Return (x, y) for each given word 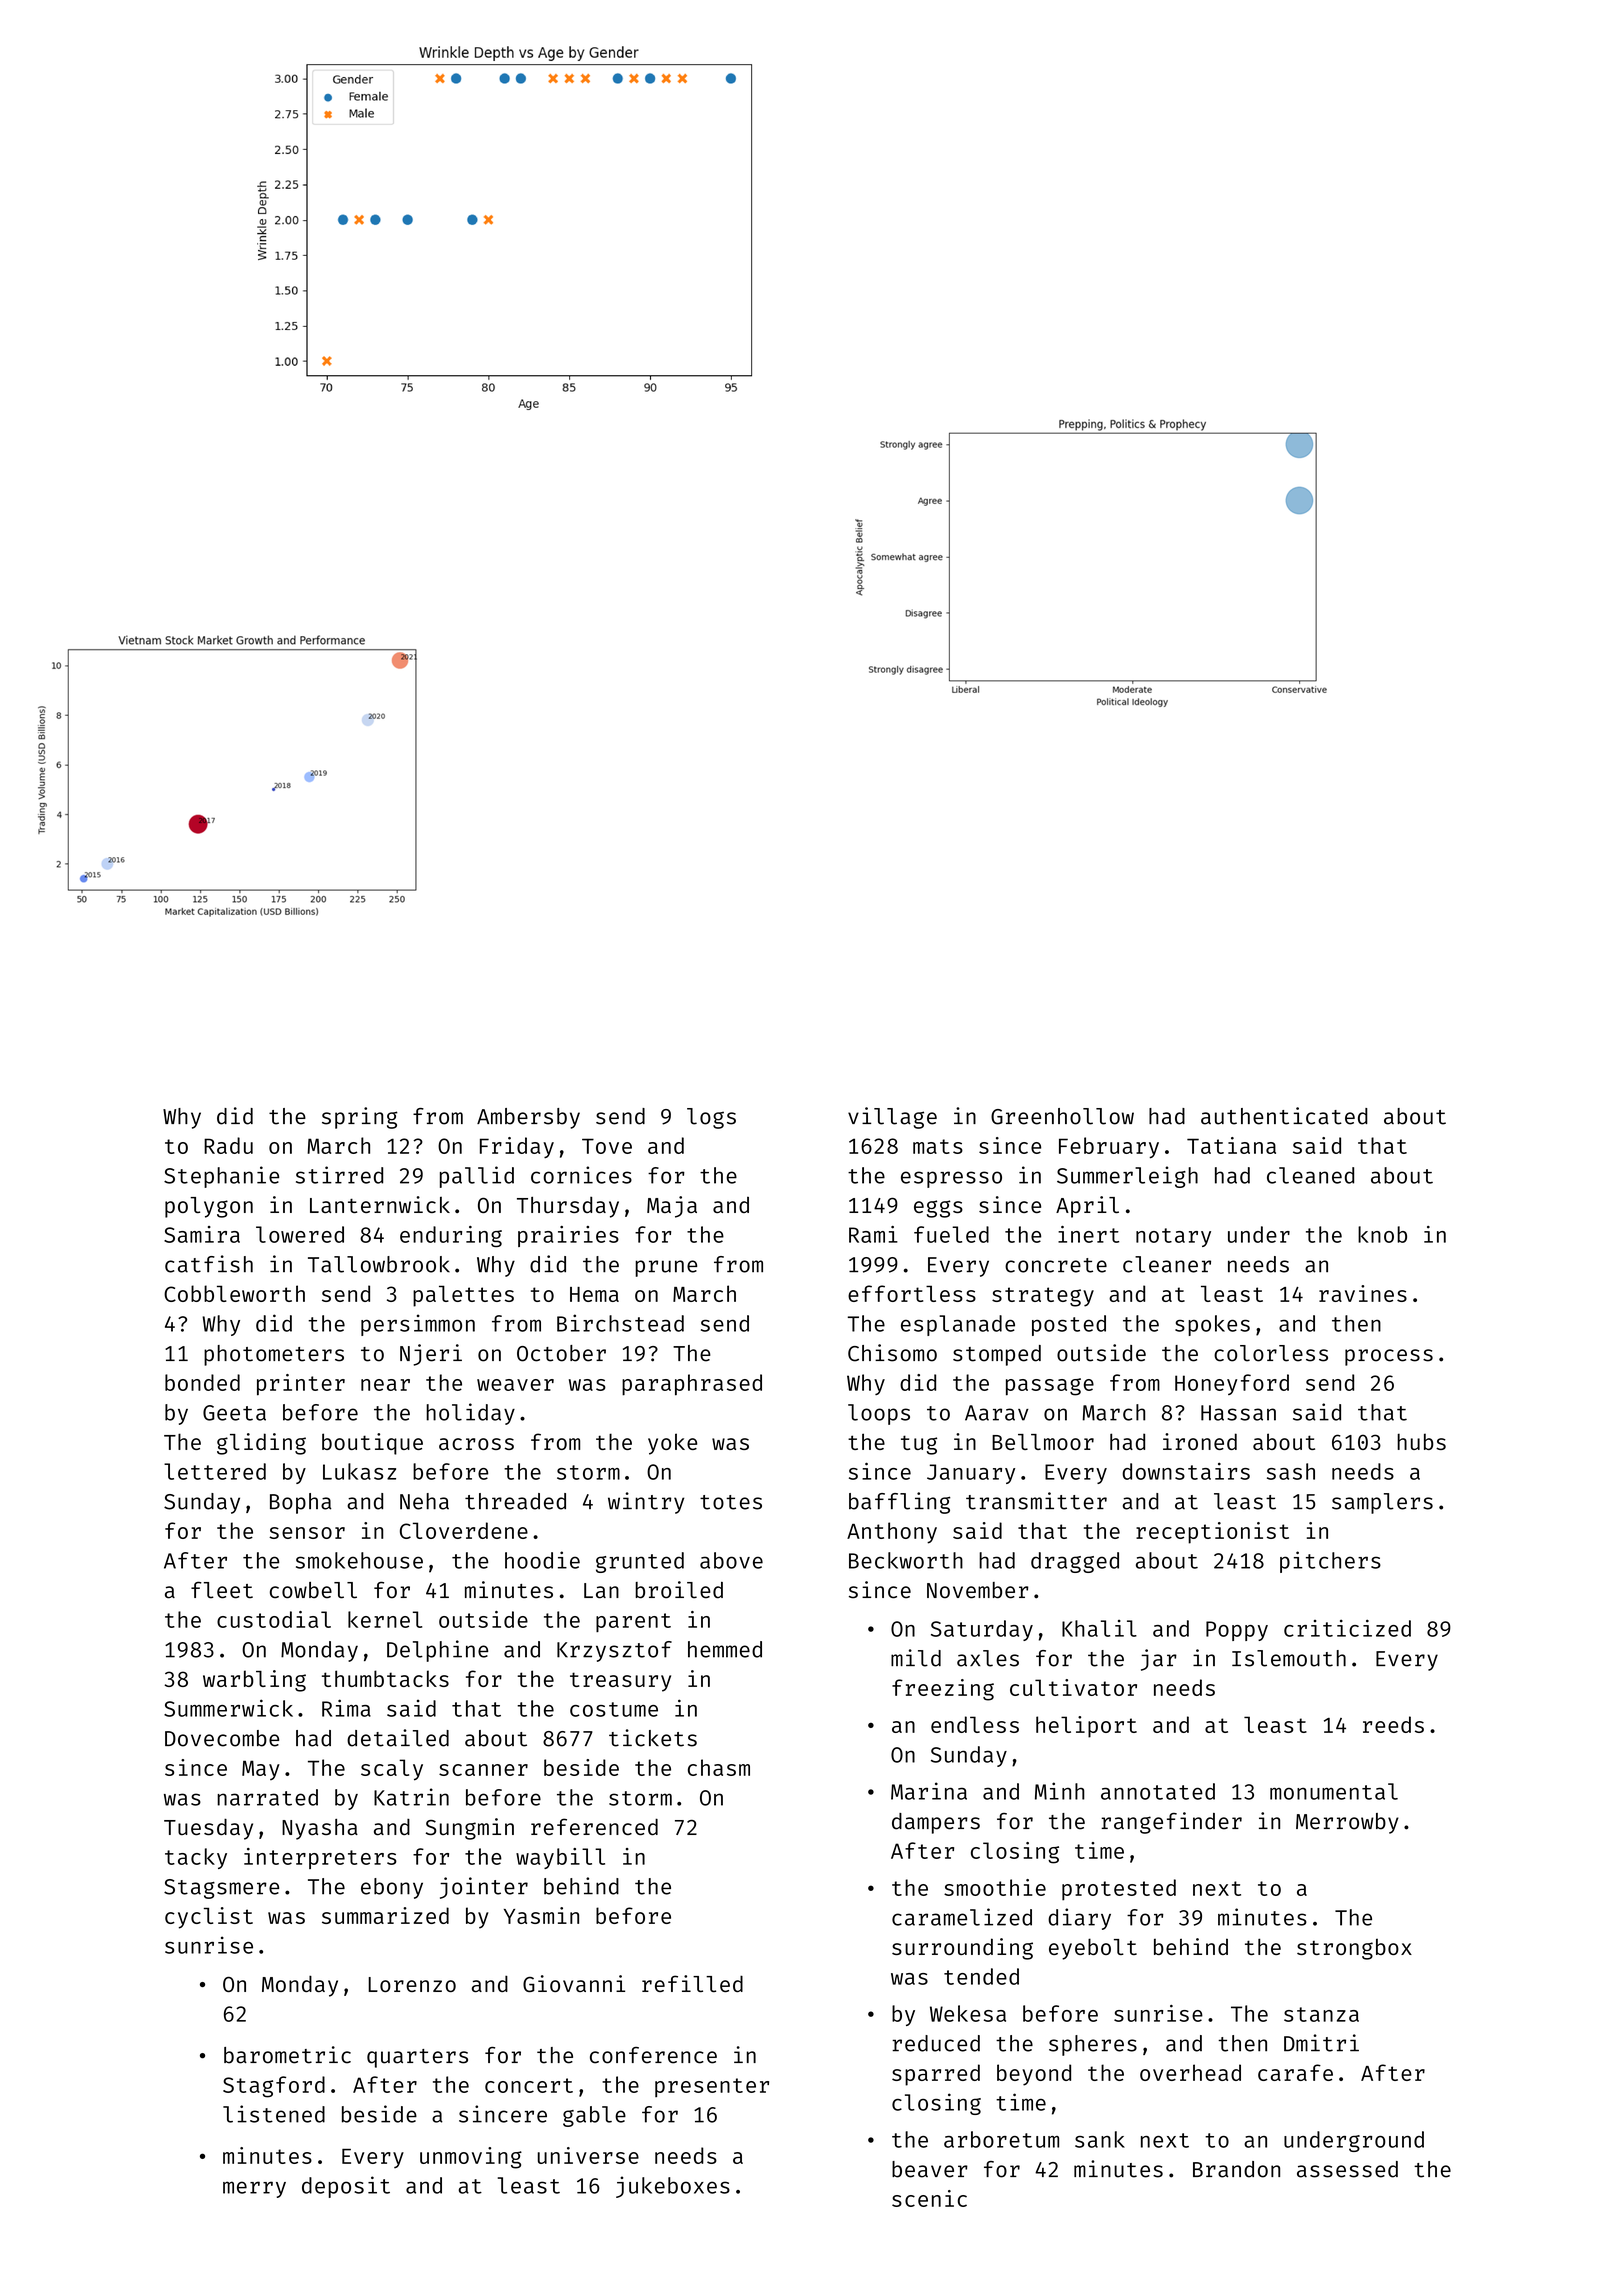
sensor (307, 1533)
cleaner (1167, 1264)
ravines (1363, 1293)
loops (879, 1414)
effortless (912, 1293)
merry (254, 2189)
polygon (209, 1207)
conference (653, 2055)
